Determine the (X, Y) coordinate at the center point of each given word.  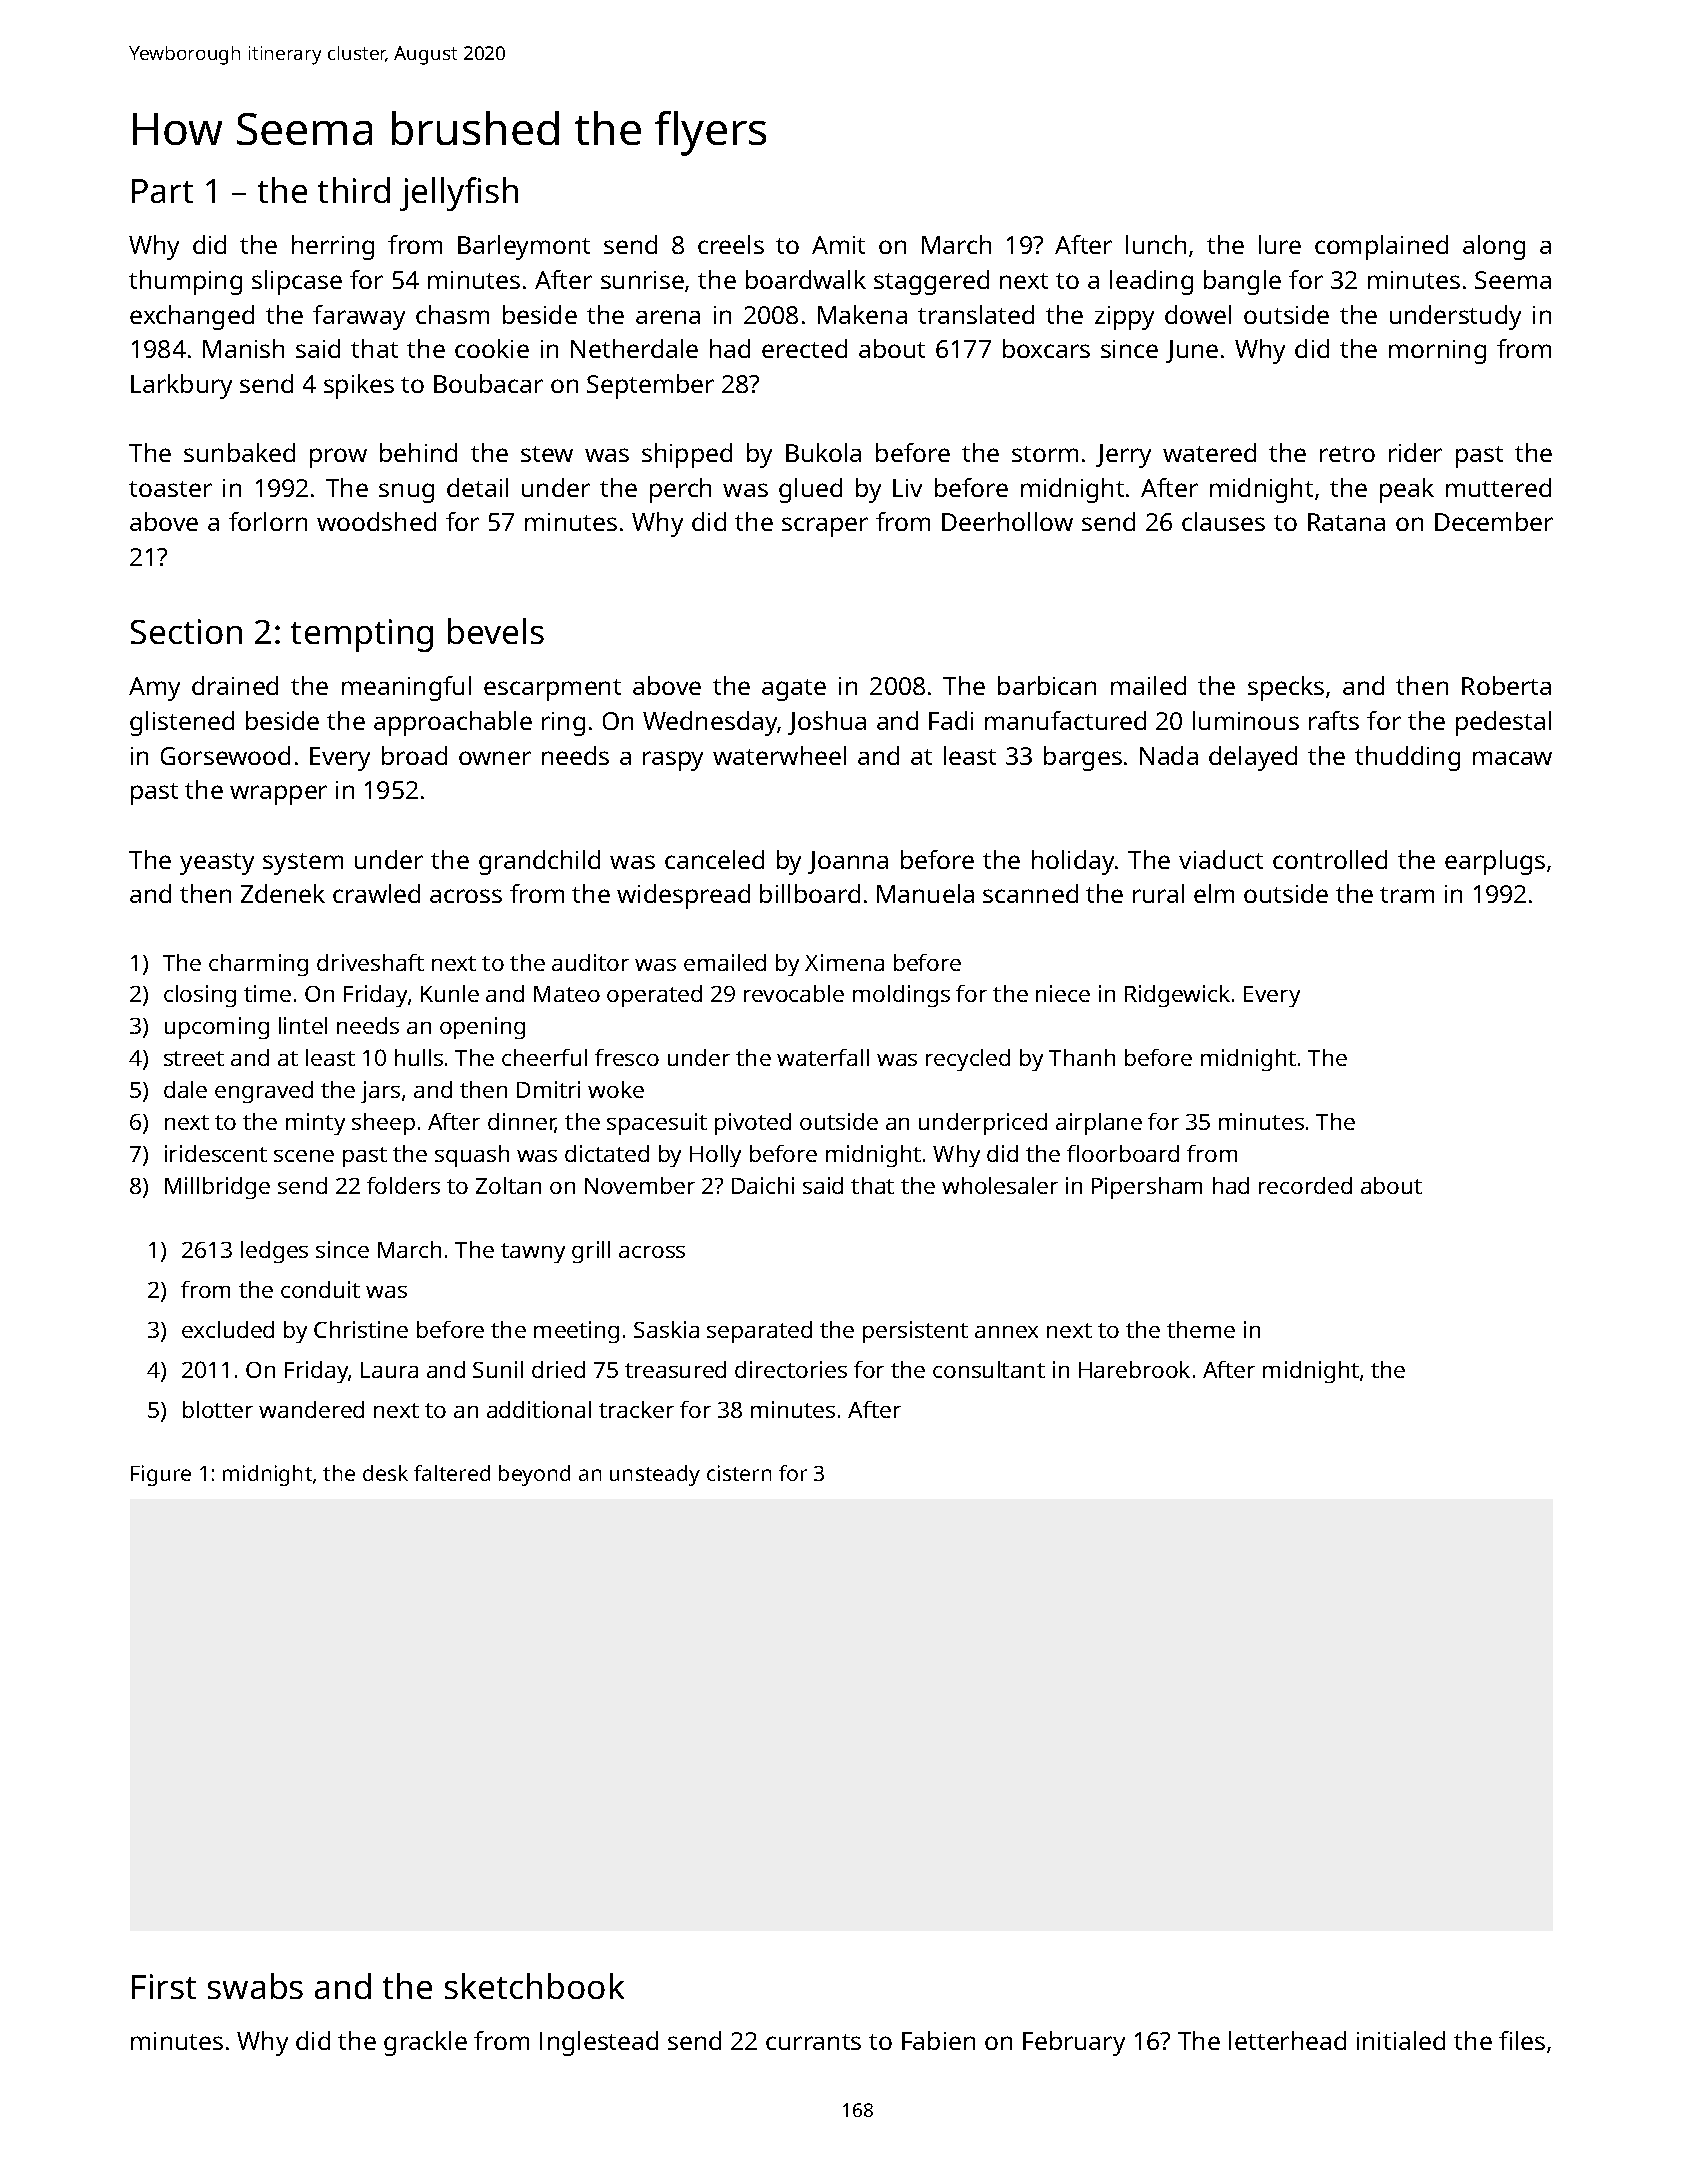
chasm (452, 314)
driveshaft (370, 962)
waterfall (823, 1057)
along (1494, 247)
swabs (255, 1986)
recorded (1305, 1185)
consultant (989, 1369)
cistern (739, 1473)
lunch (1156, 244)
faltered (452, 1473)
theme (1201, 1329)
